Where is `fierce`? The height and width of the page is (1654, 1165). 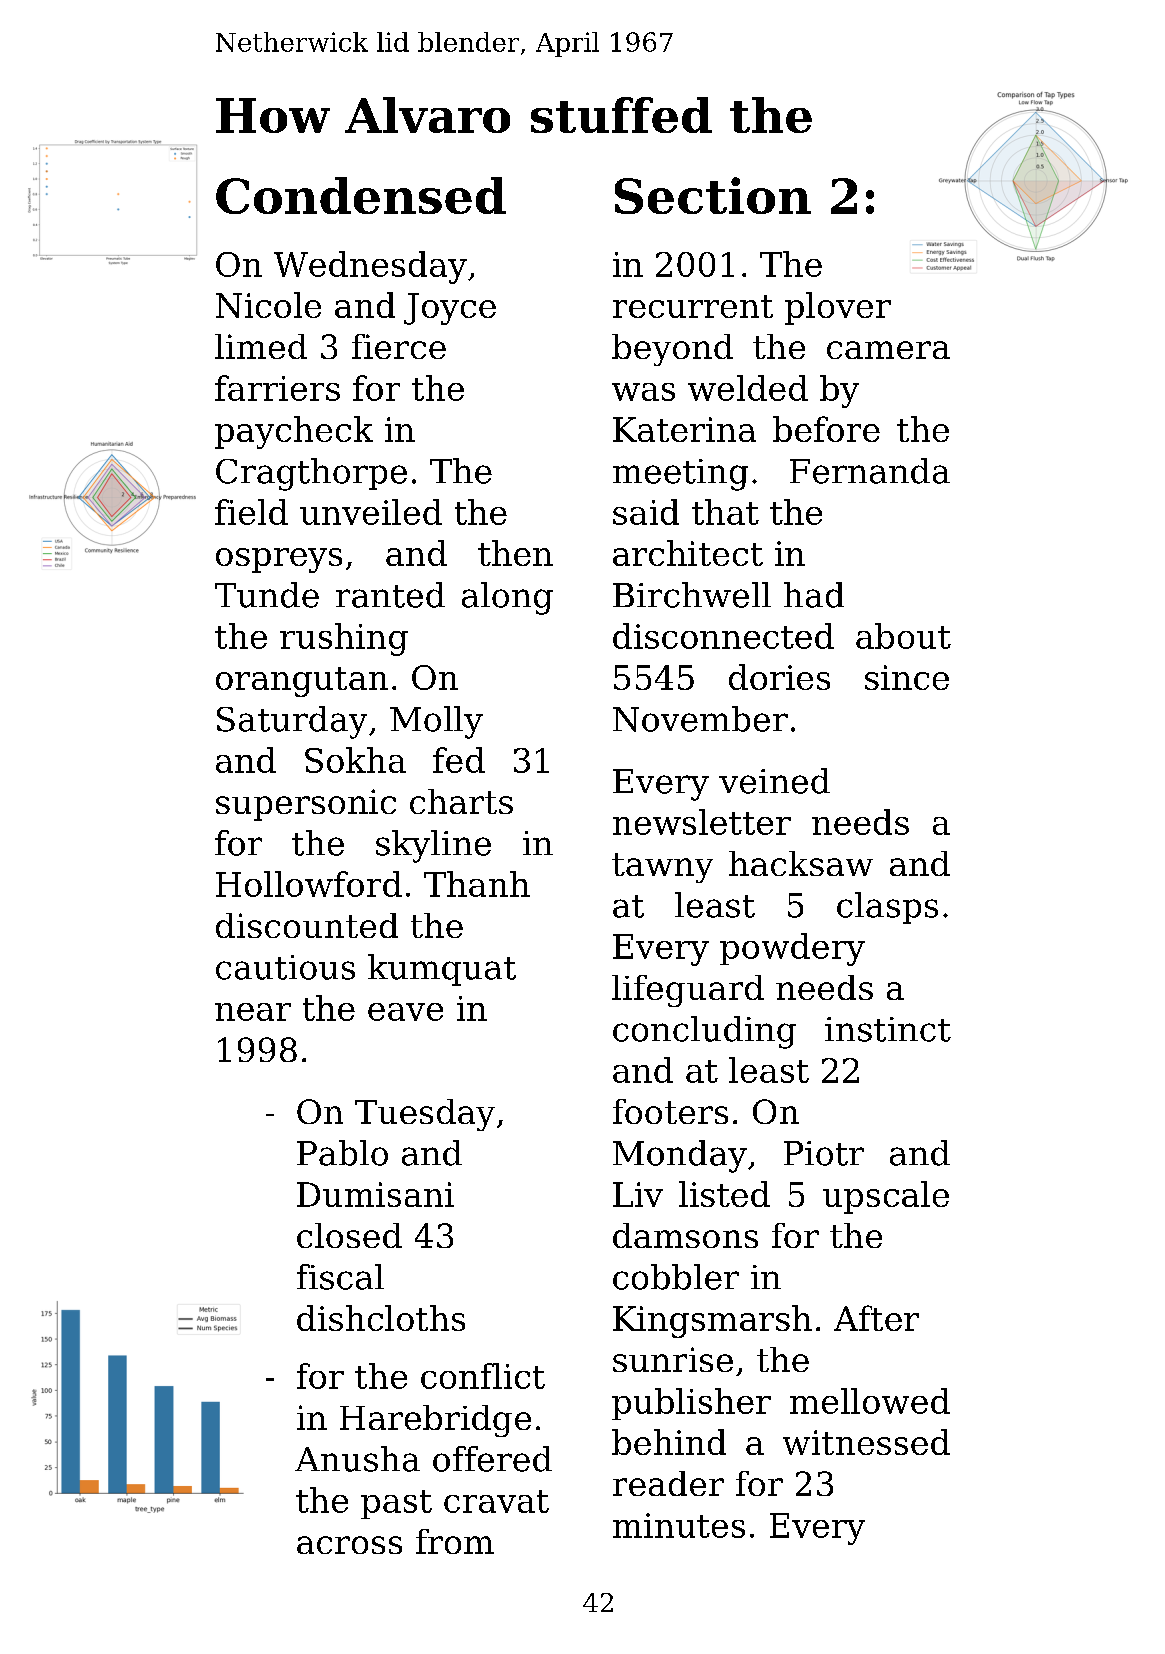 fierce is located at coordinates (399, 346).
